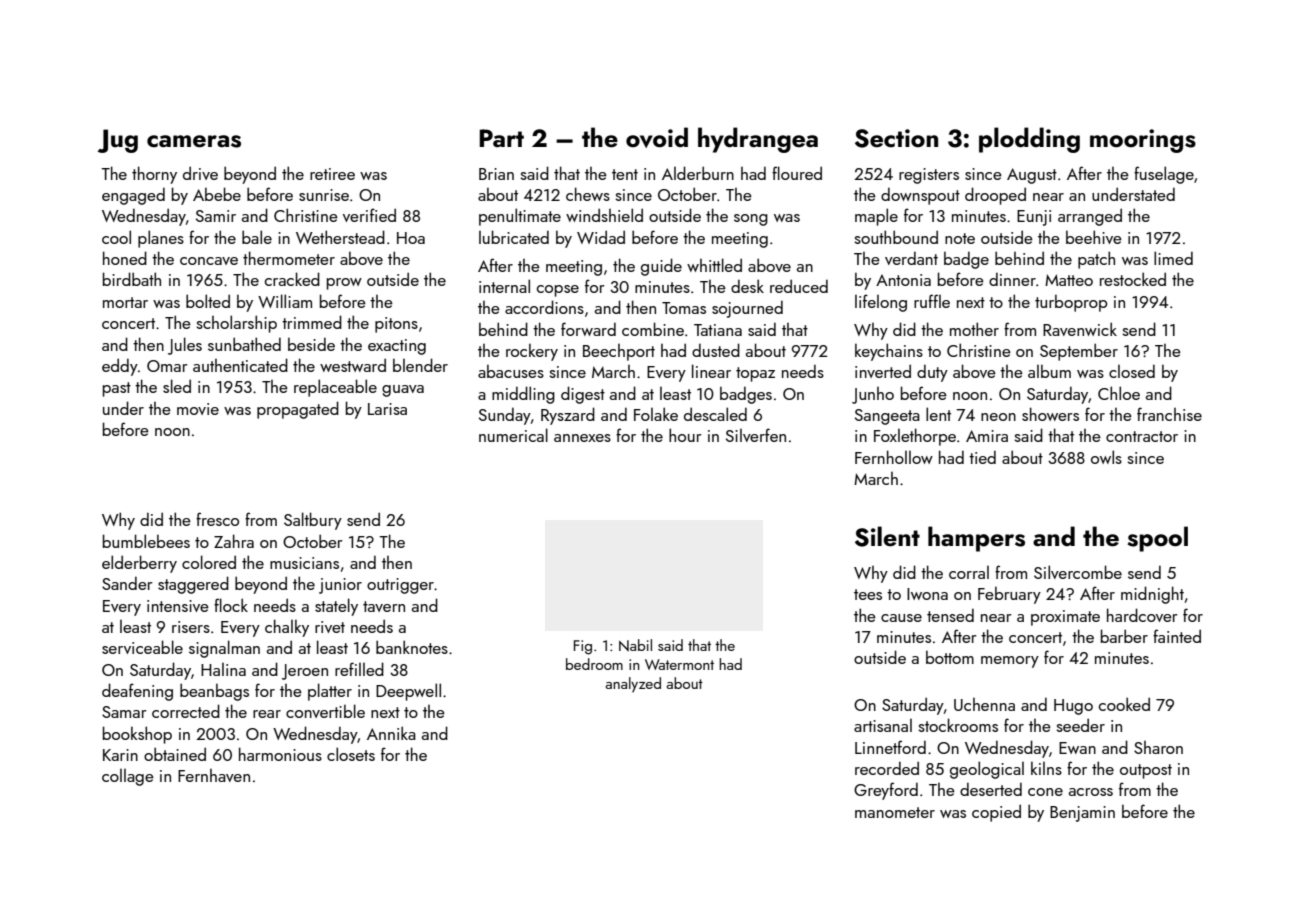  Describe the element at coordinates (330, 627) in the document. I see `rivet` at that location.
